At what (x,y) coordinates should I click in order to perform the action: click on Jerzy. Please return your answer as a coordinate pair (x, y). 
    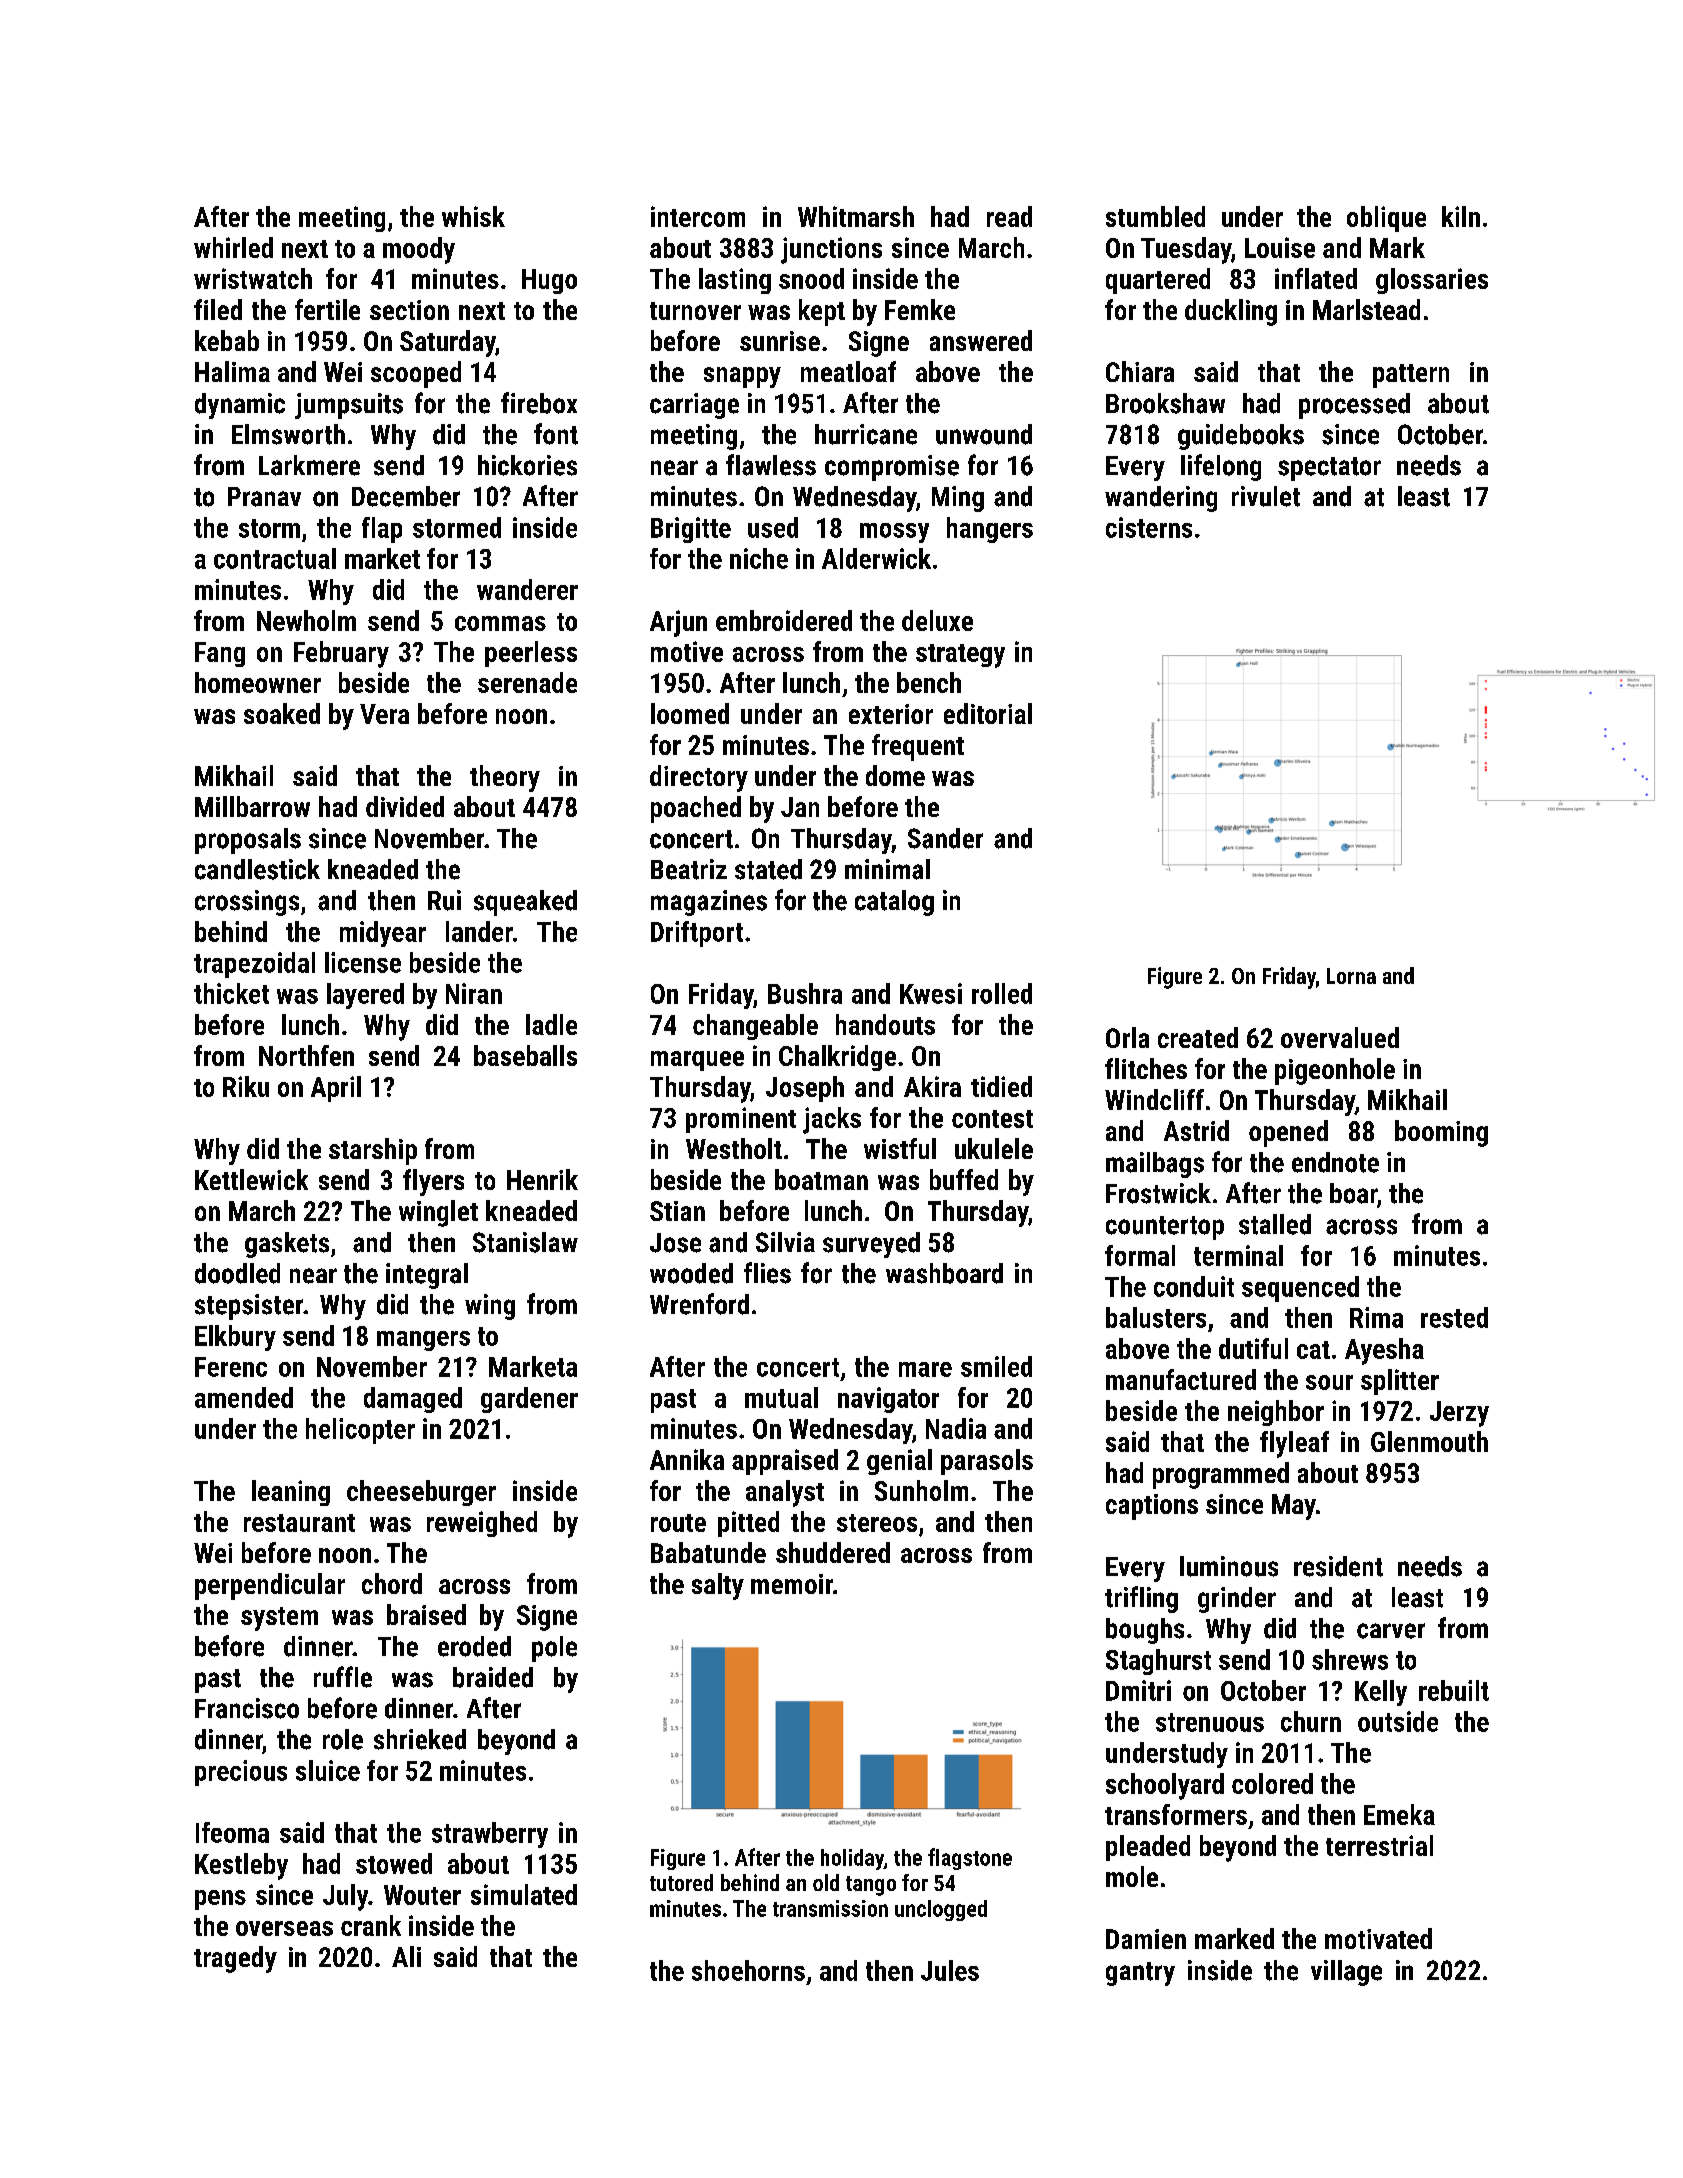
    Looking at the image, I should click on (1459, 1414).
